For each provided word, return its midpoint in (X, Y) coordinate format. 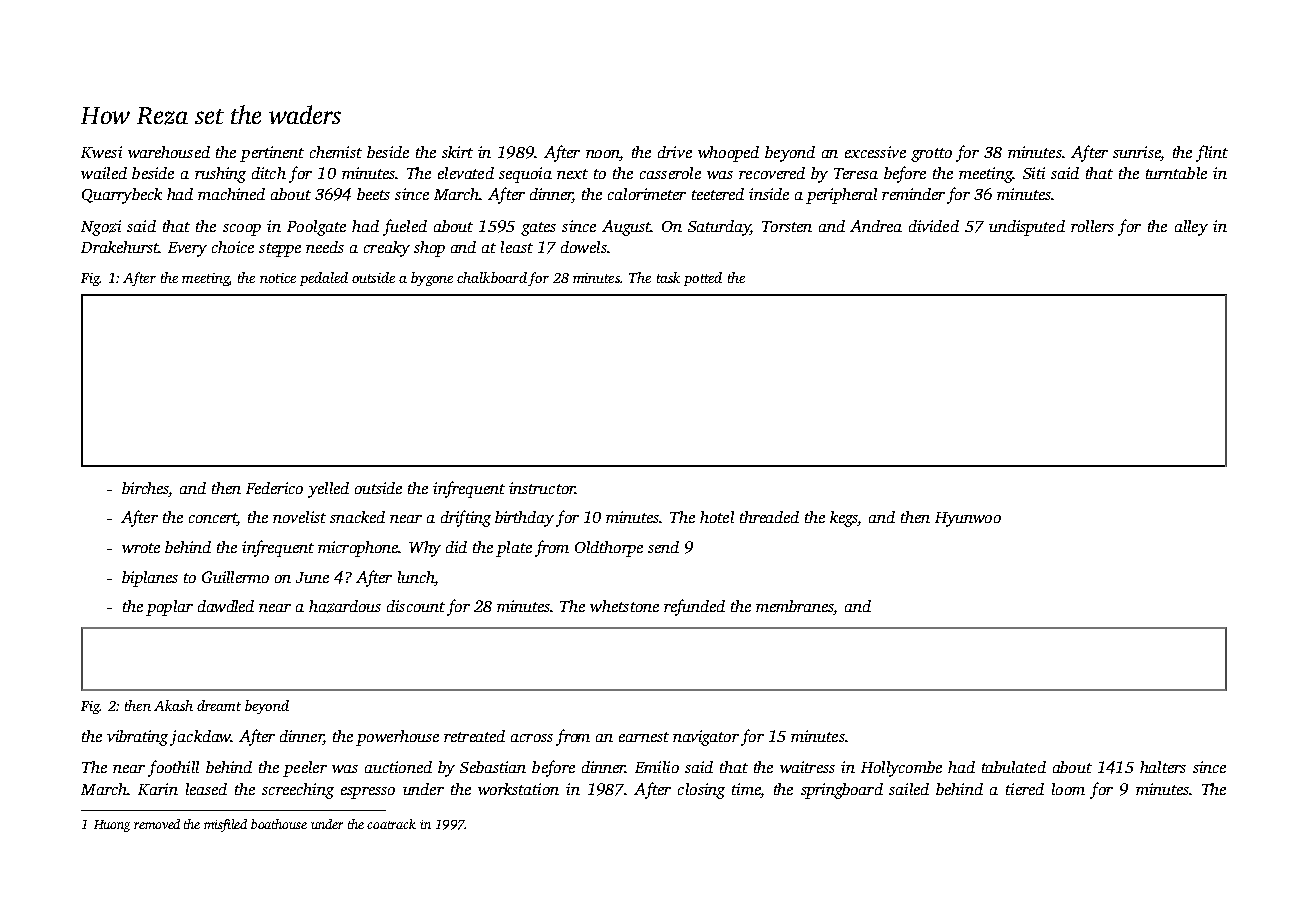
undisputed (1027, 228)
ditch (269, 173)
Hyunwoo (968, 519)
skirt (457, 152)
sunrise (1137, 152)
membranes (795, 607)
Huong (112, 826)
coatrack (391, 824)
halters (1163, 767)
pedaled (324, 279)
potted (703, 279)
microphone (358, 549)
